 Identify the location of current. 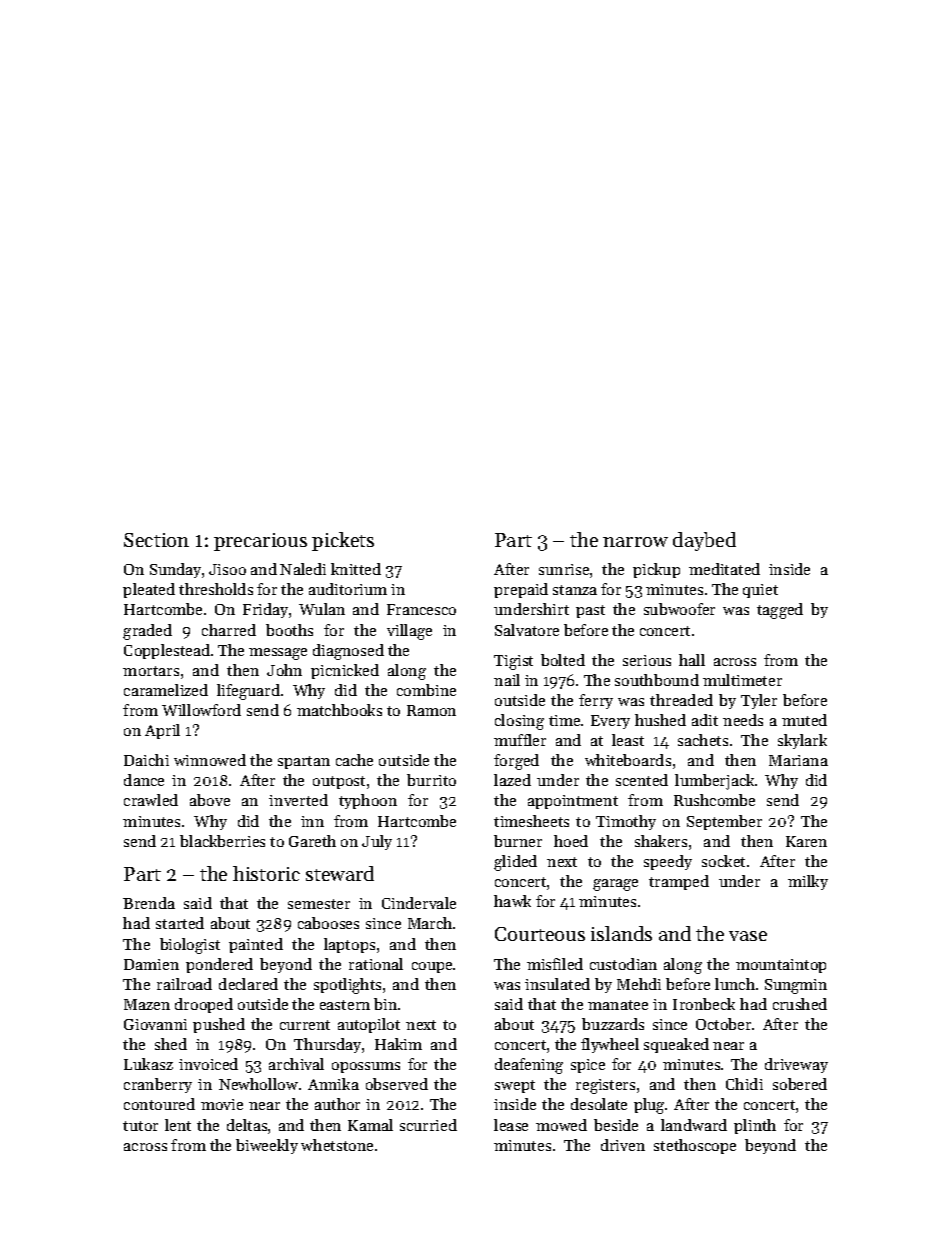
(305, 1025).
